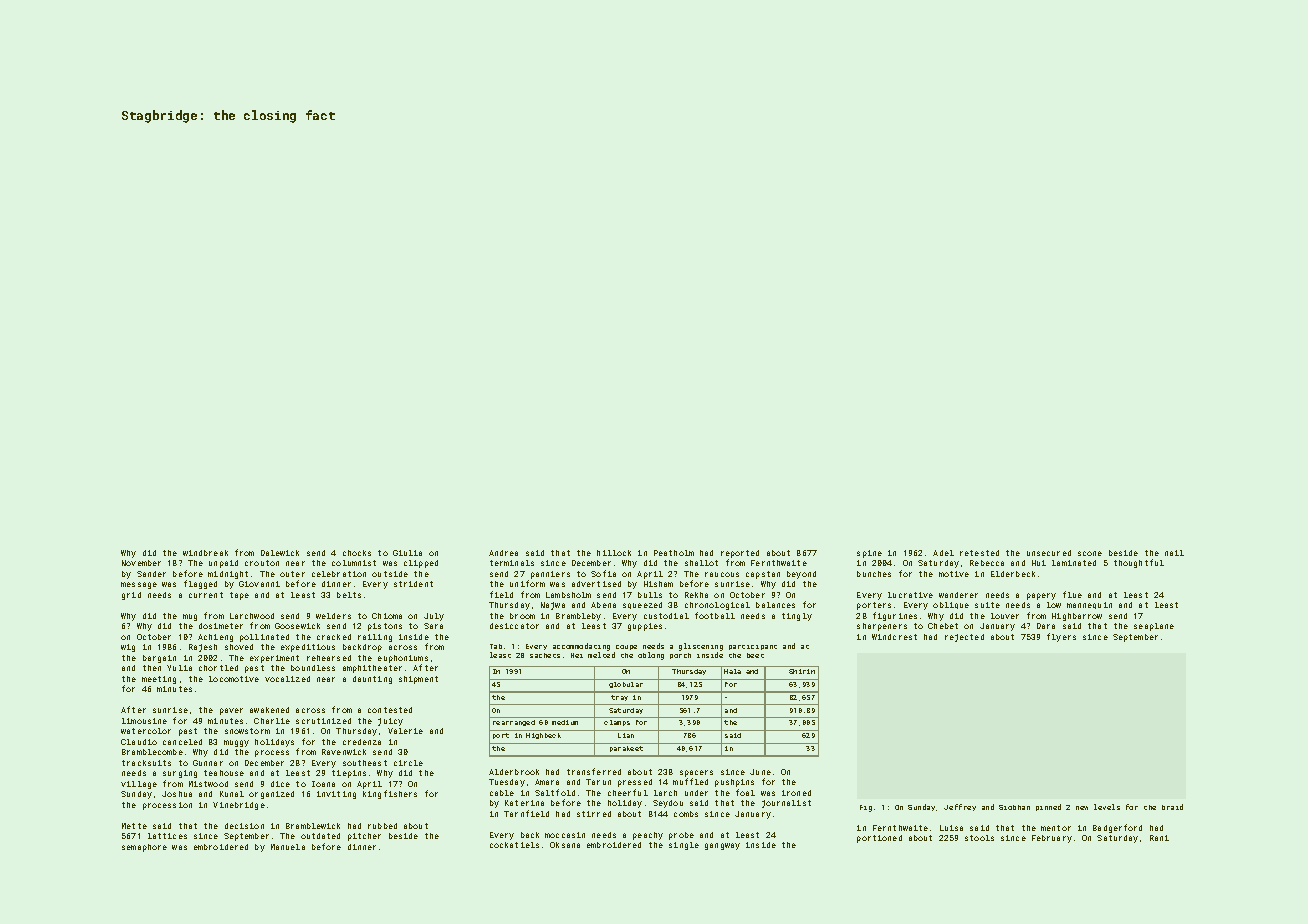 This page has width=1308, height=924. Describe the element at coordinates (503, 553) in the page. I see `Andrea` at that location.
